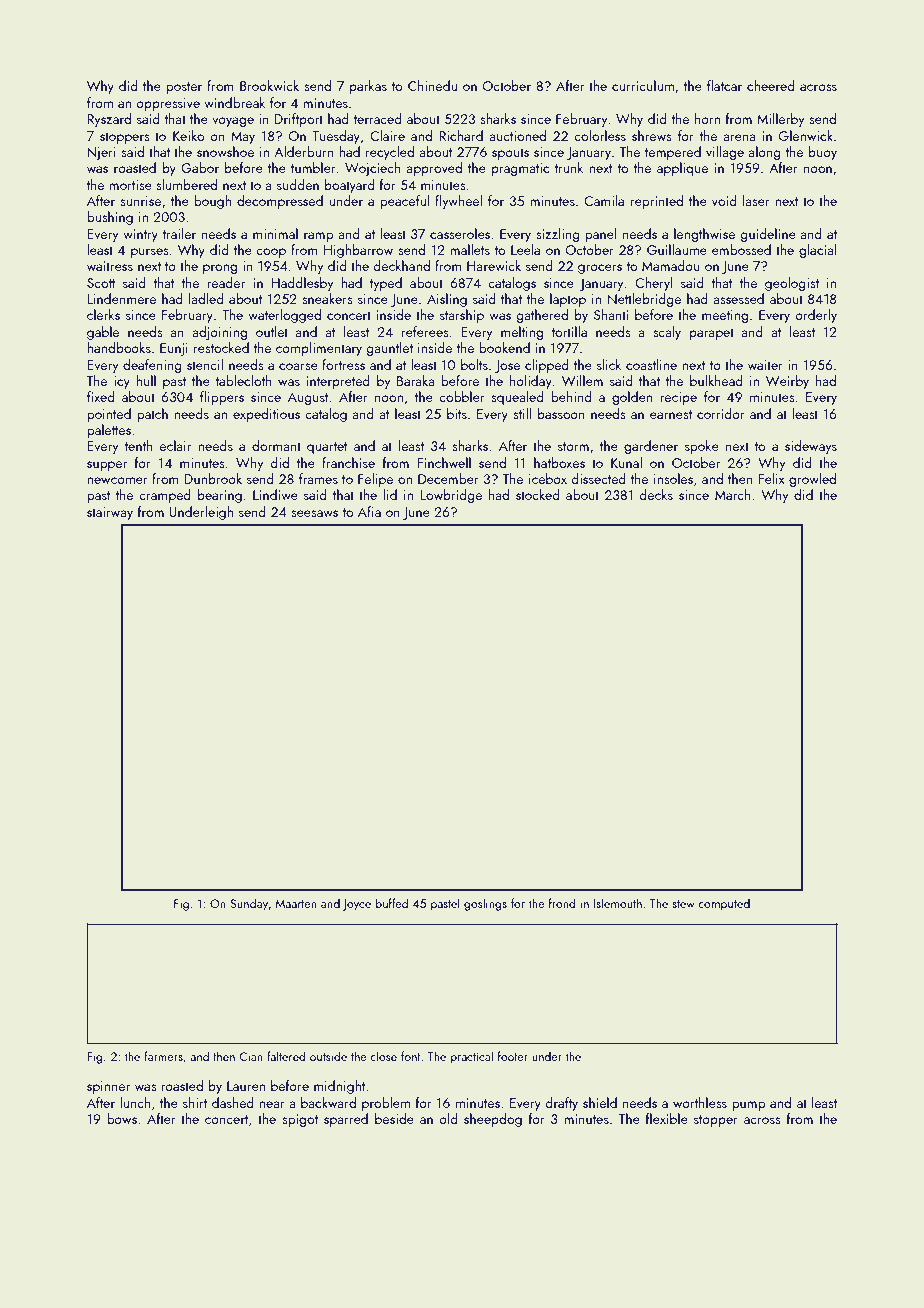  Describe the element at coordinates (249, 904) in the image. I see `Sunday` at that location.
